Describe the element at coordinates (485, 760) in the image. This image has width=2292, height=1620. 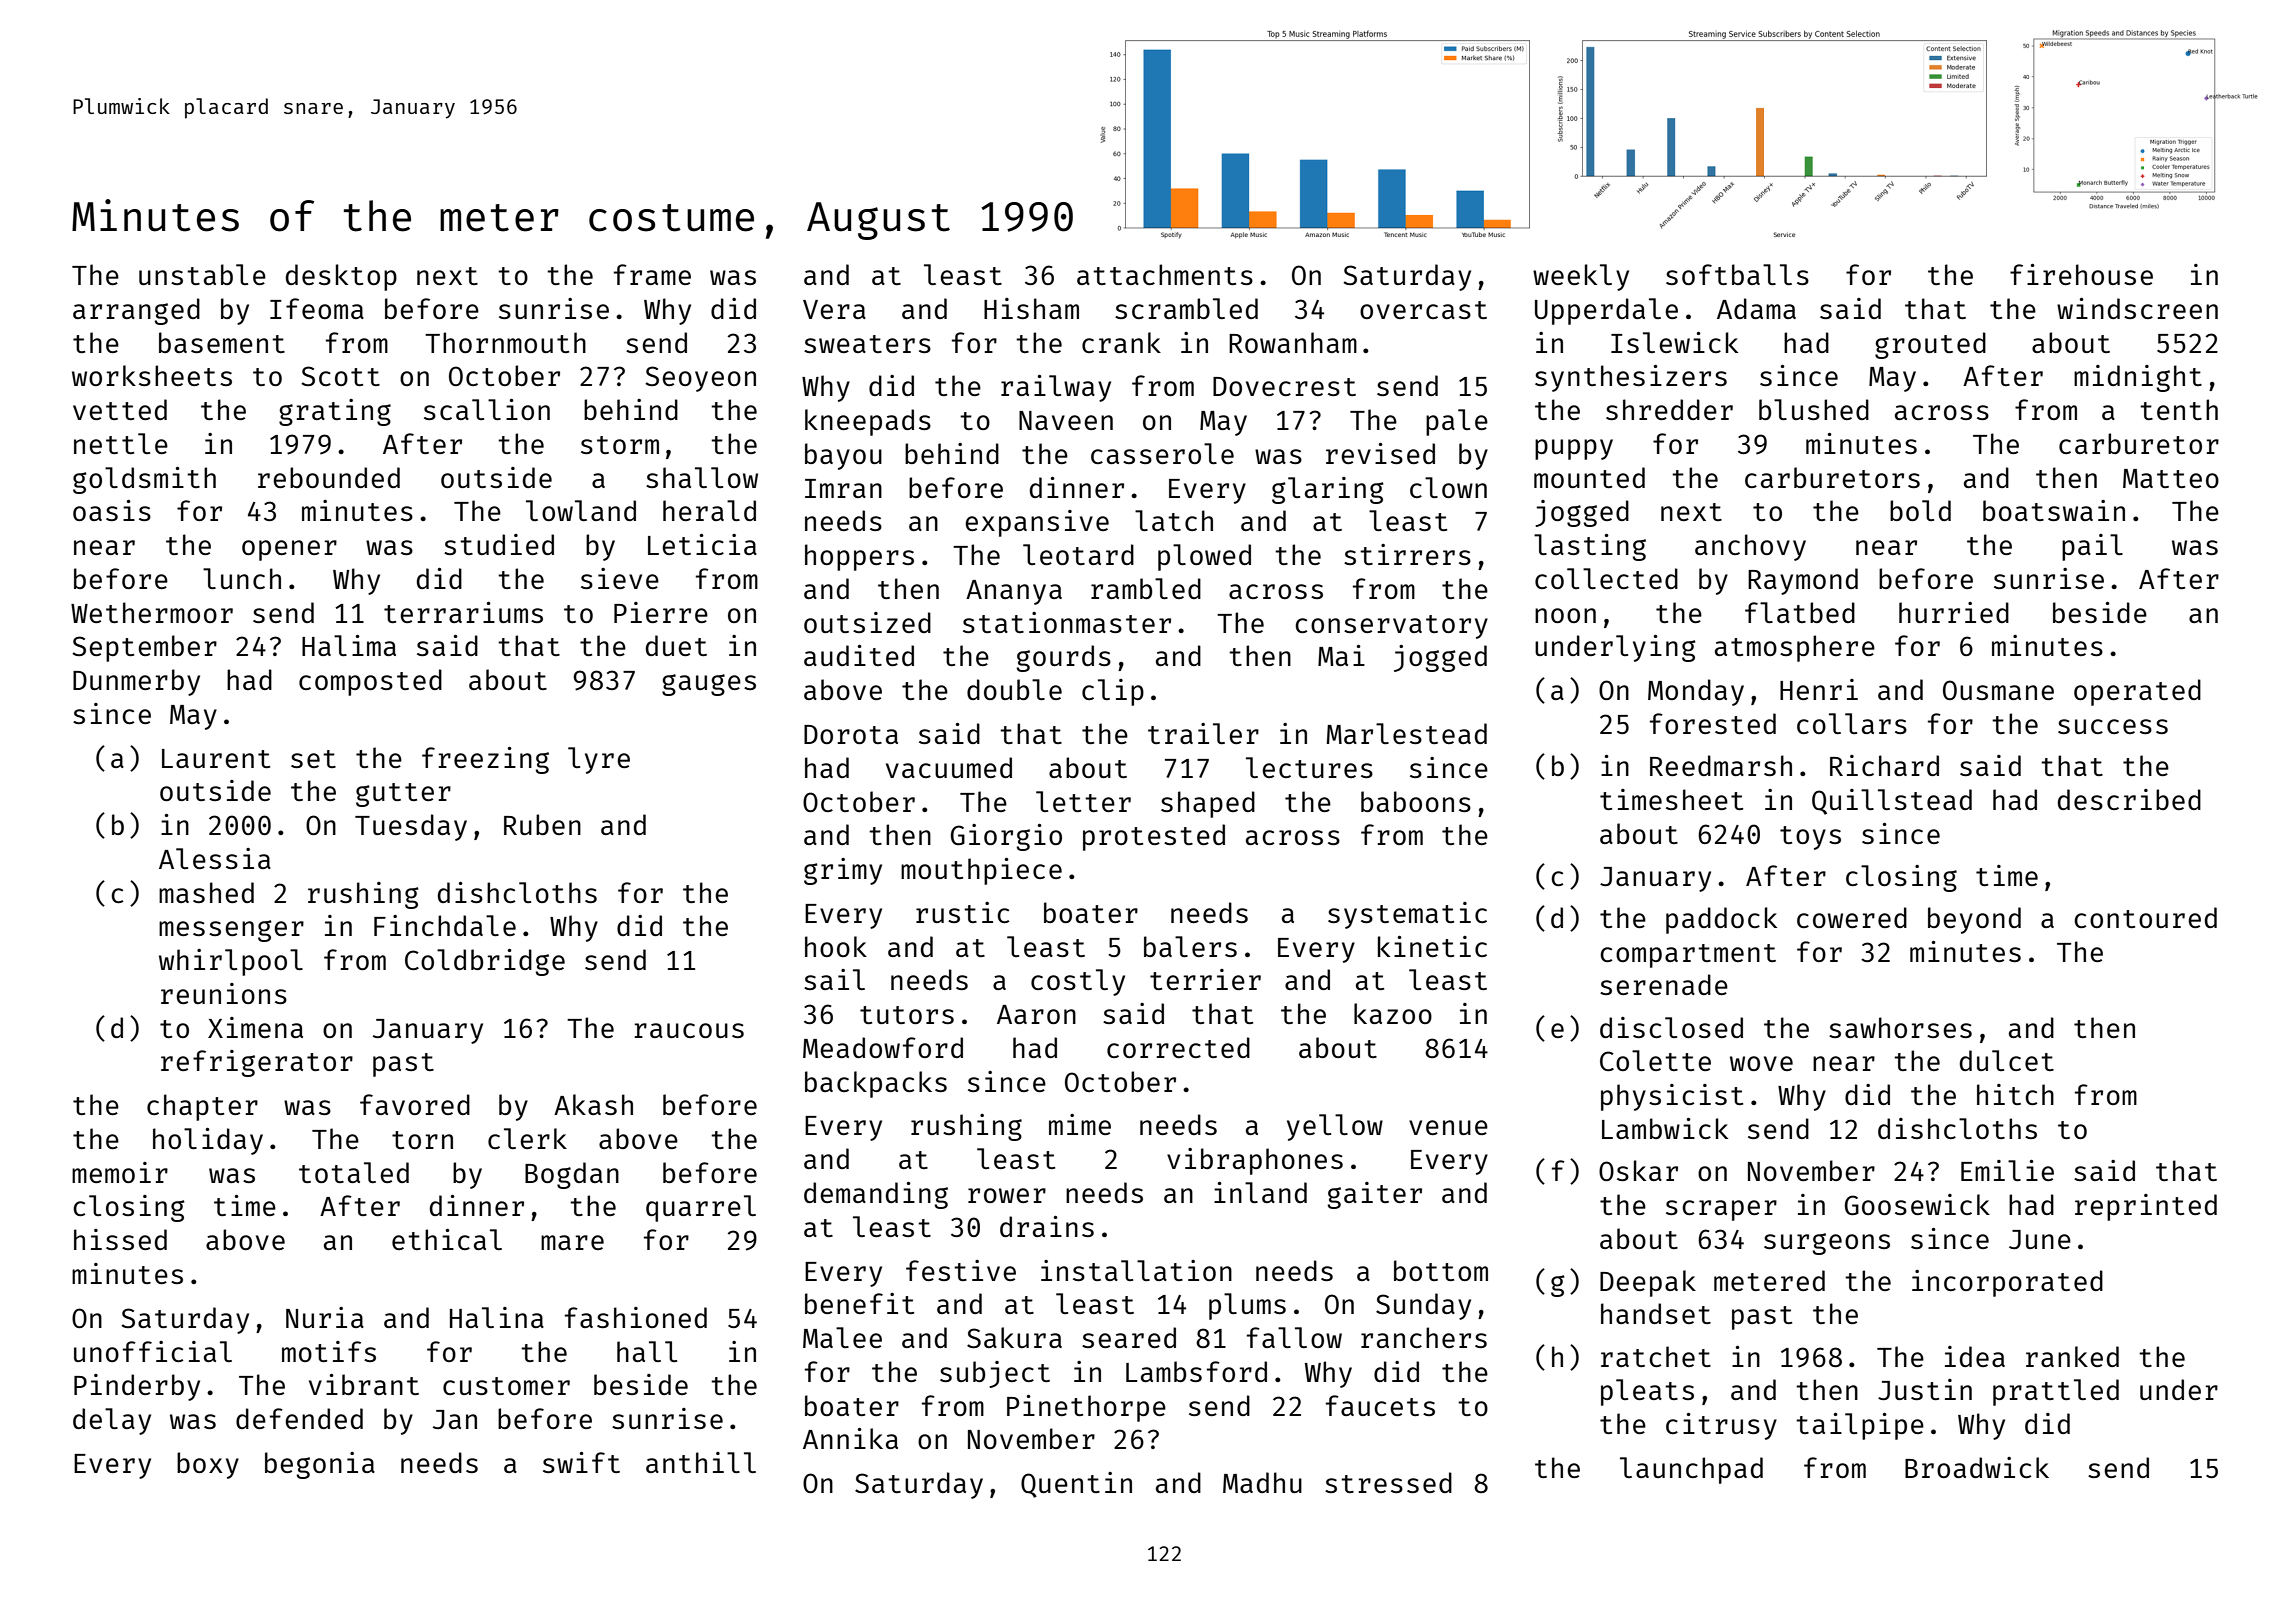
I see `freezing` at that location.
